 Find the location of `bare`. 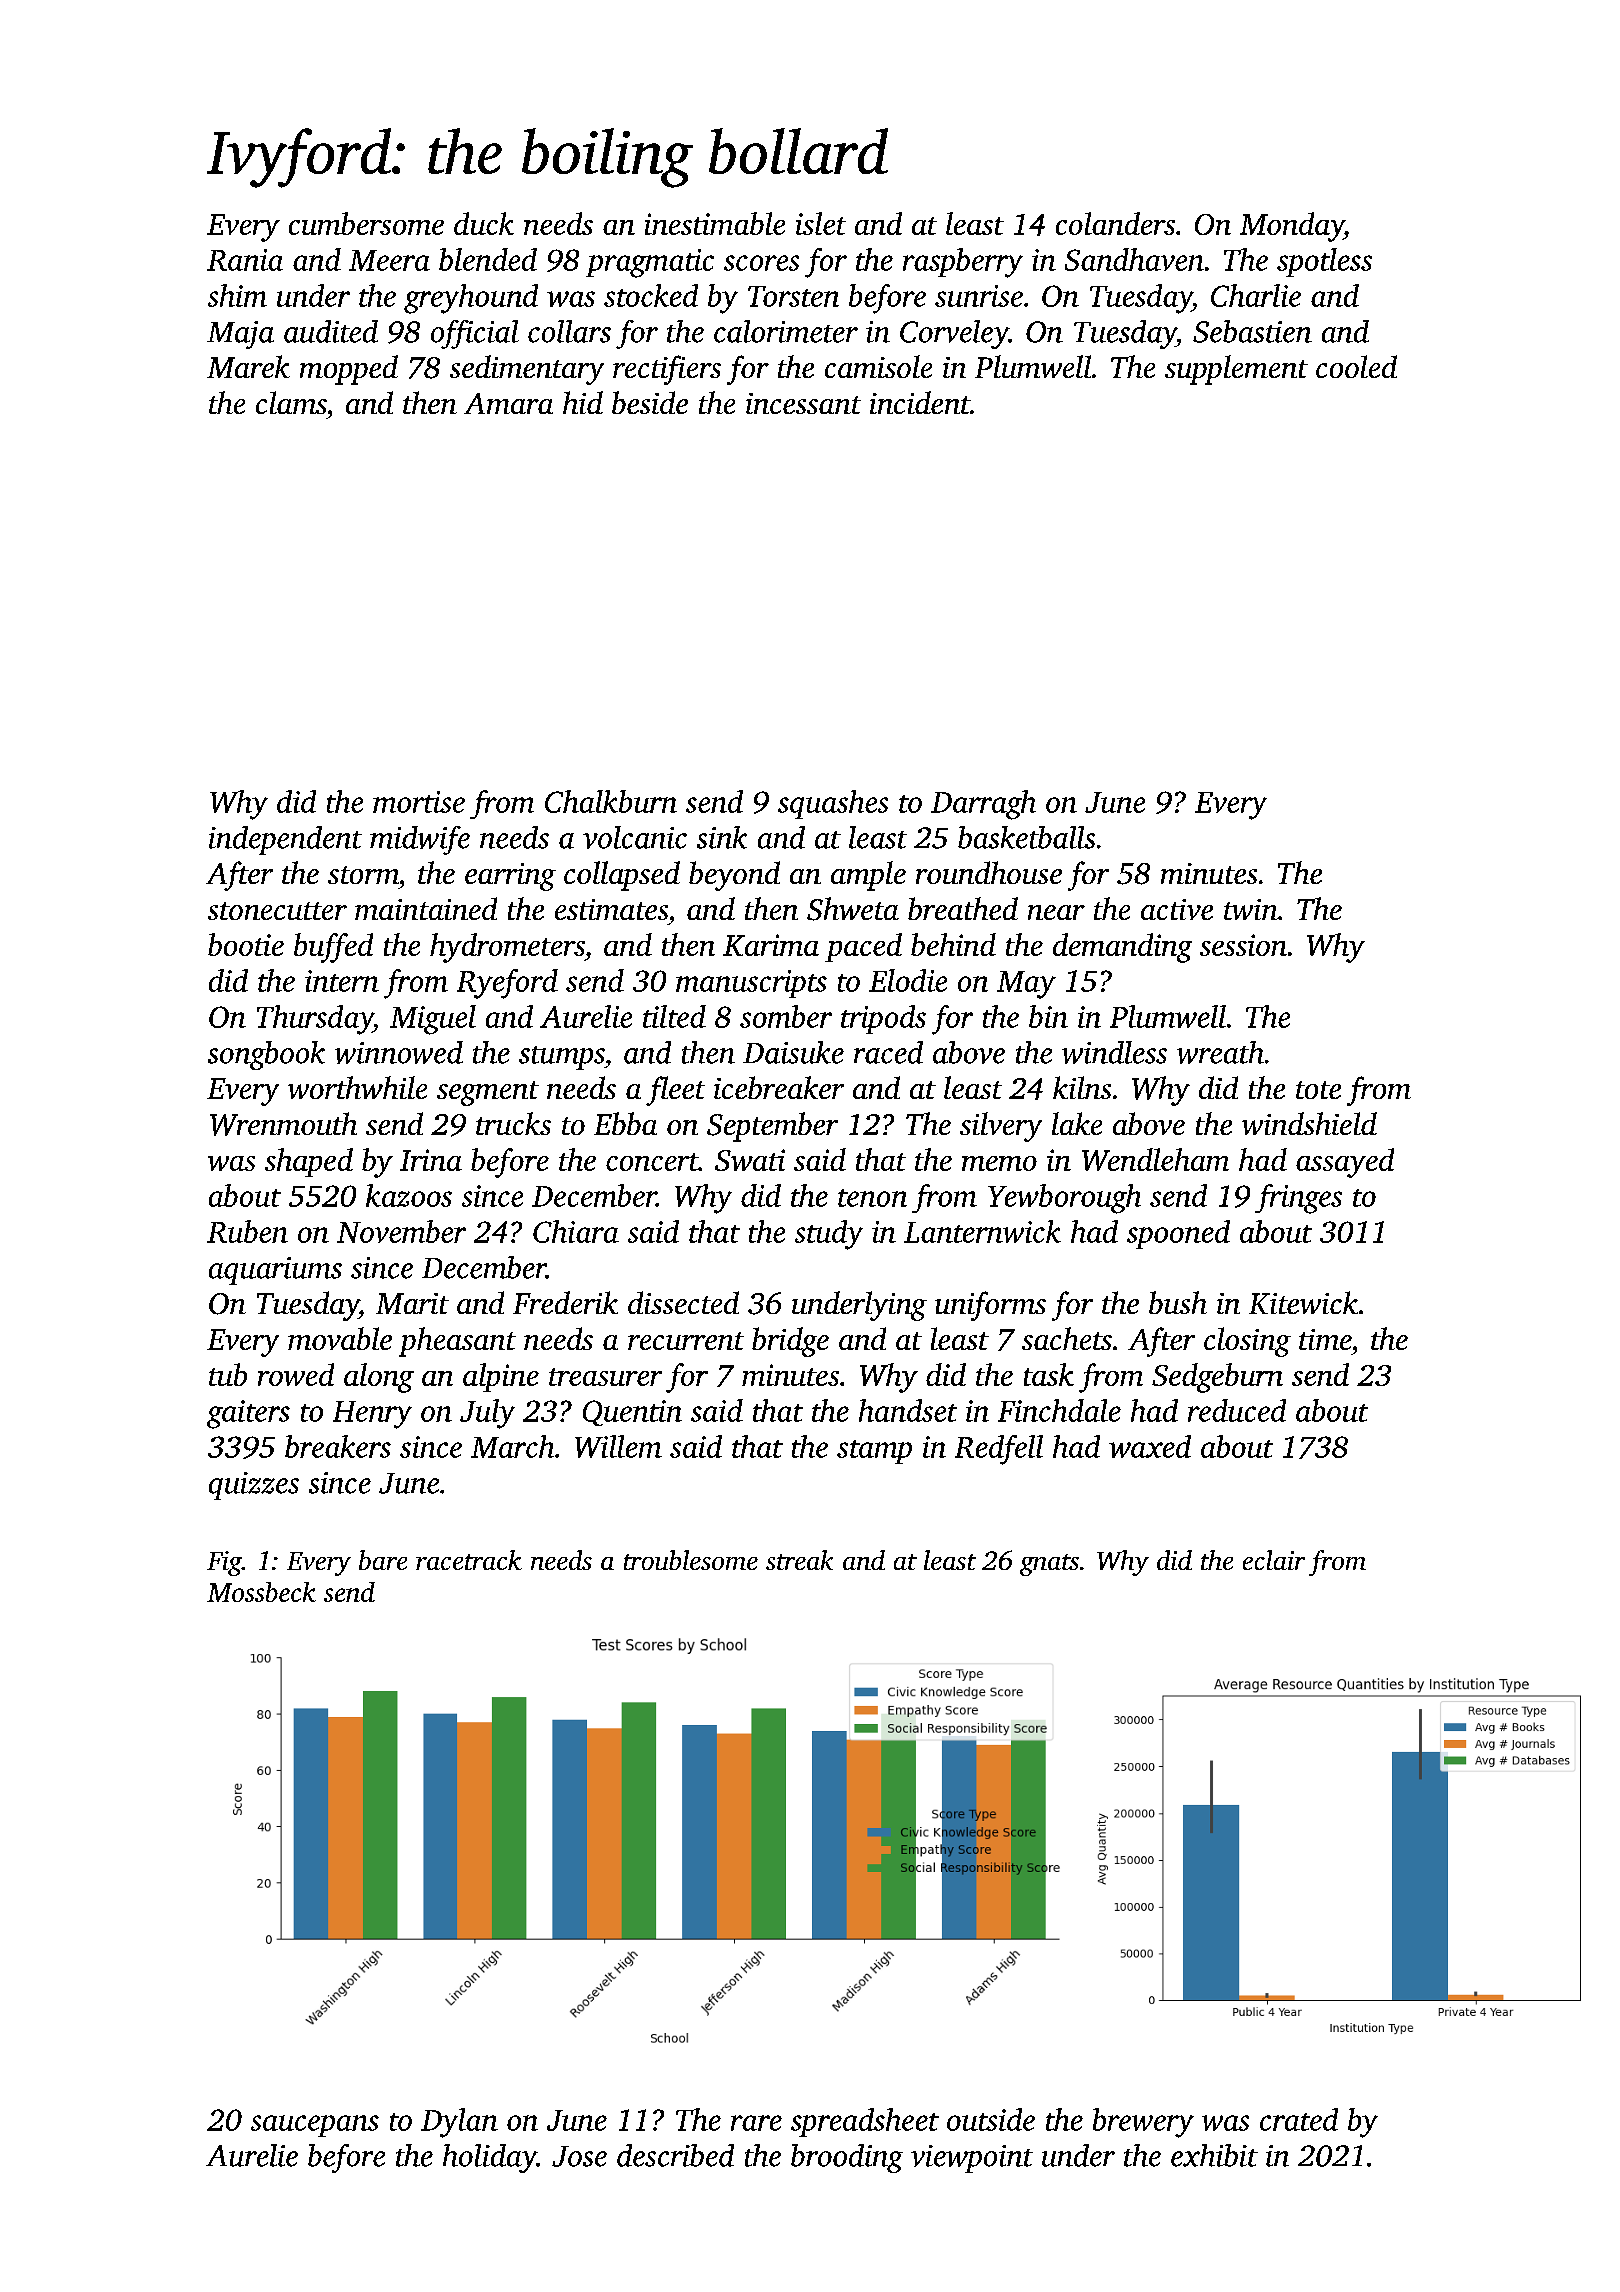

bare is located at coordinates (383, 1560).
